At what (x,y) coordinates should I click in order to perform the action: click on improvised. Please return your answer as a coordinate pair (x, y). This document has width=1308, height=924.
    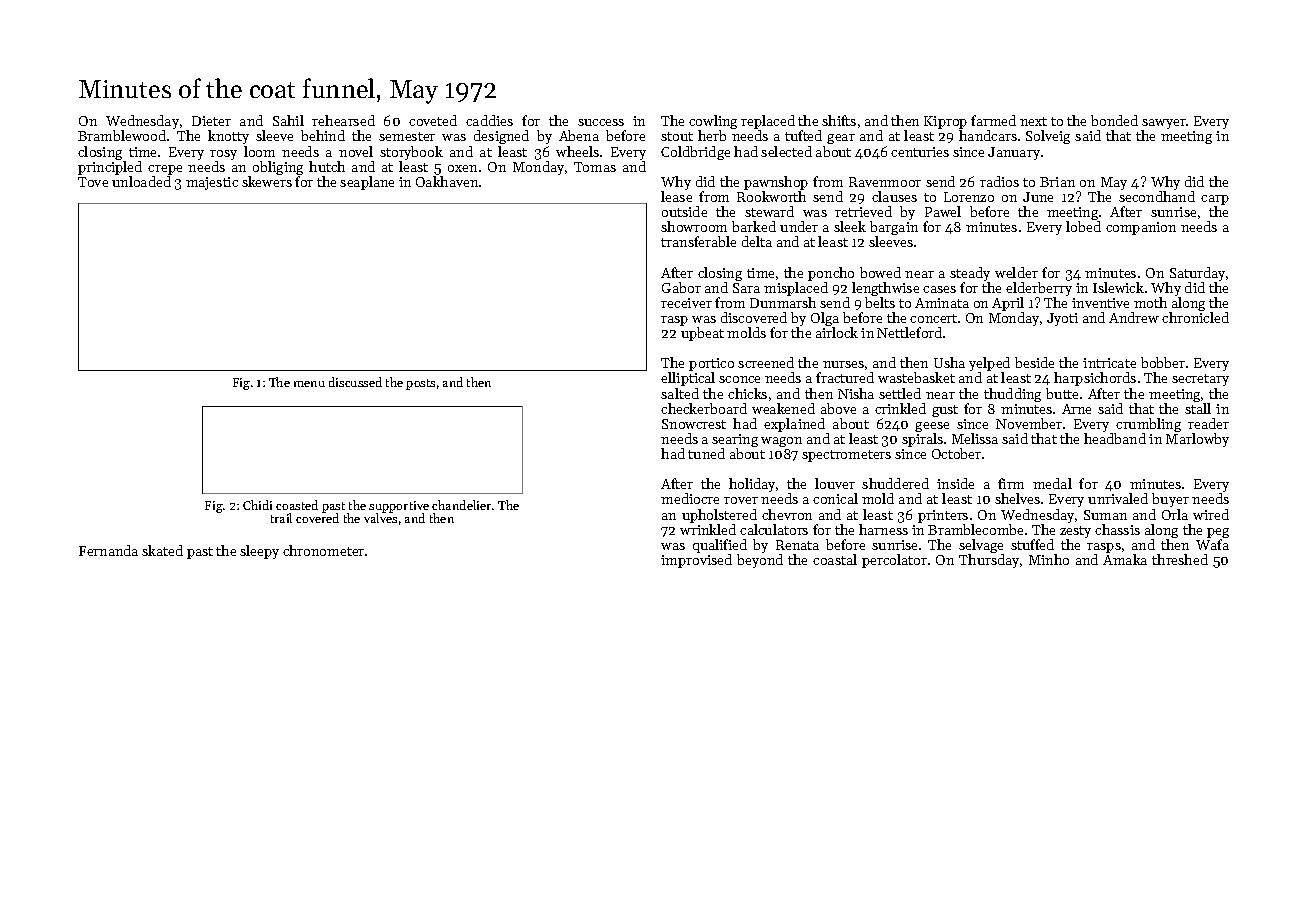
    Looking at the image, I should click on (696, 561).
